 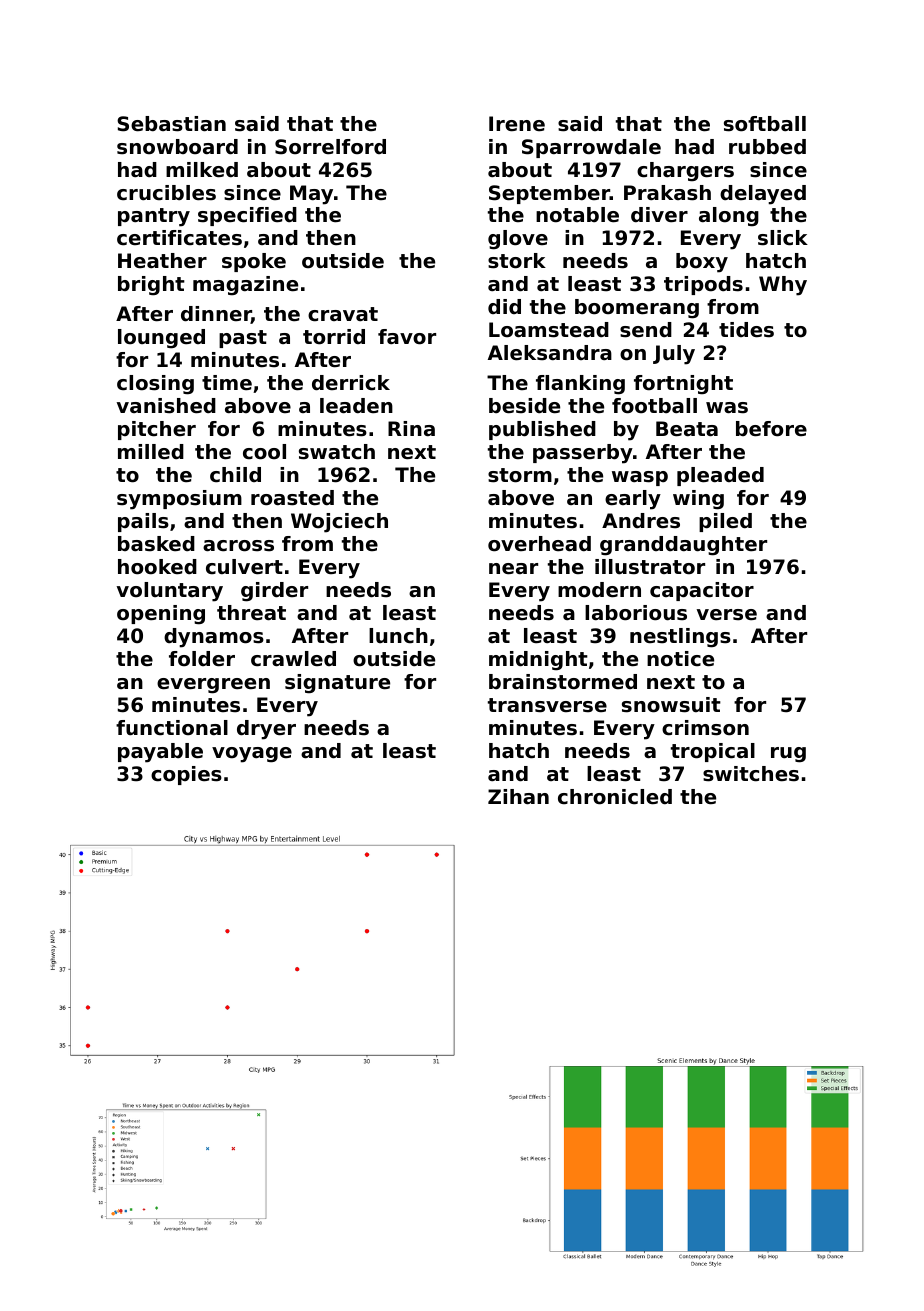 I want to click on midnight, so click(x=538, y=661).
